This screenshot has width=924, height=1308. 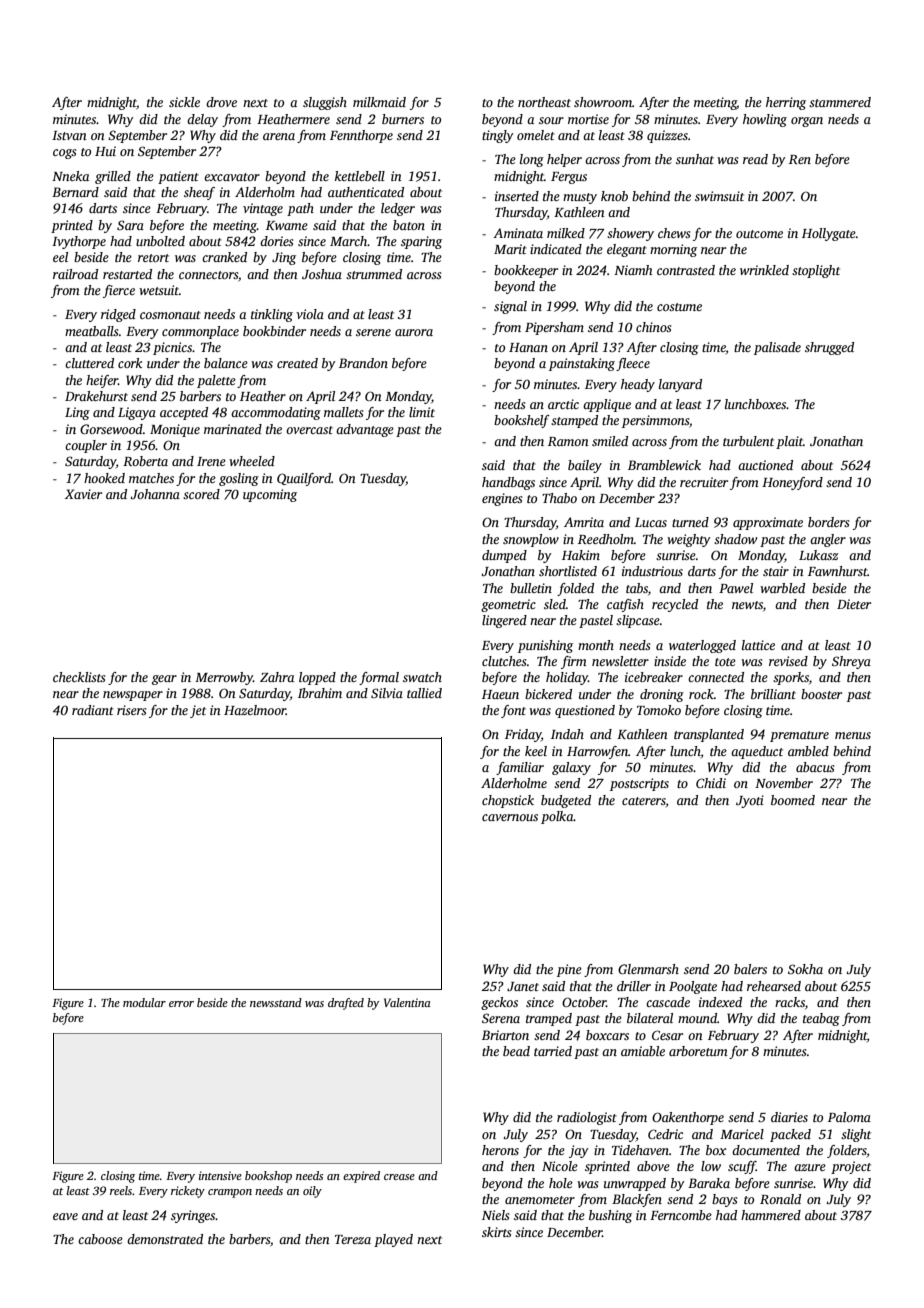 I want to click on Fennthorpe, so click(x=361, y=136).
